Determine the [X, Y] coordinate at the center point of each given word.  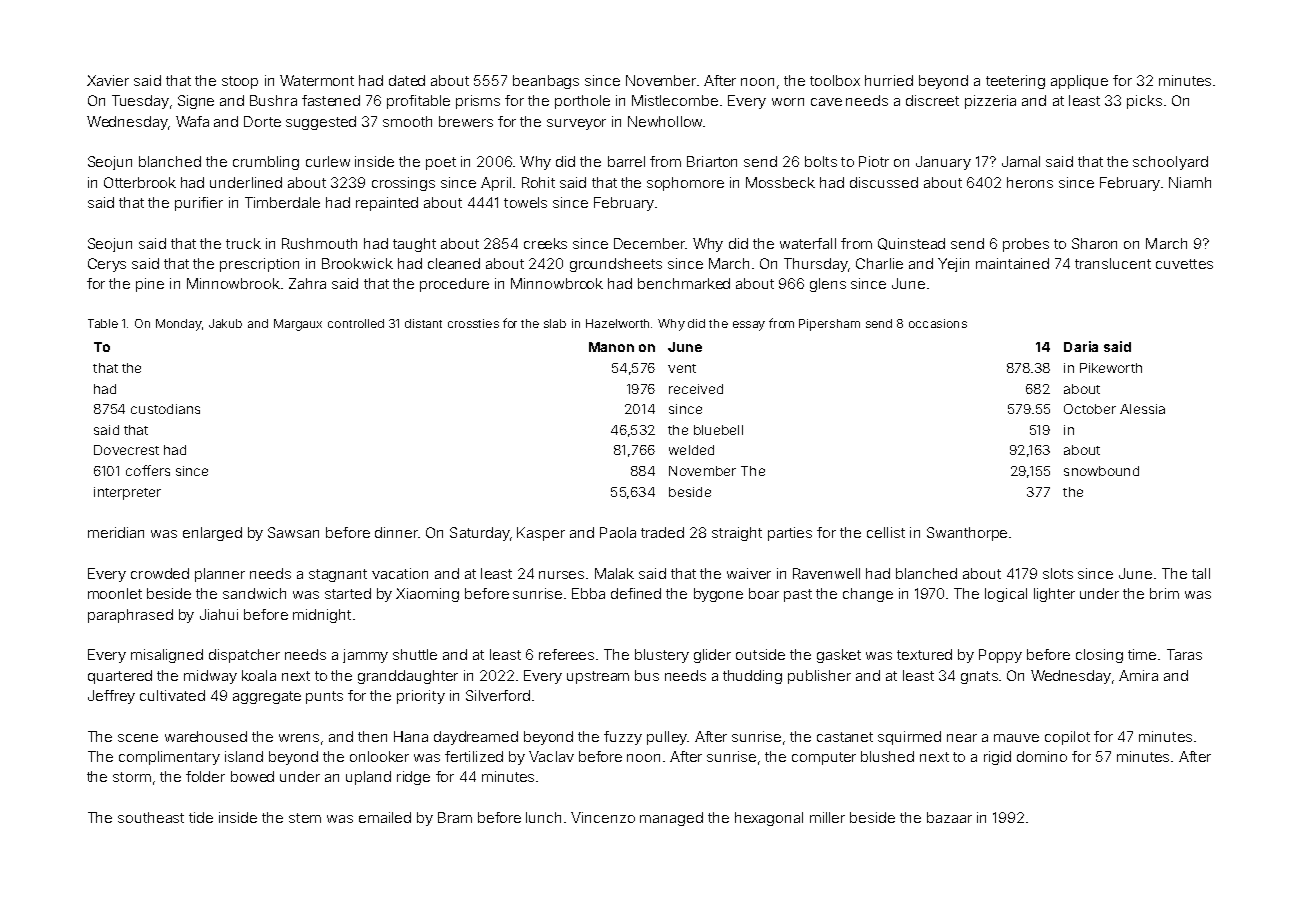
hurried [889, 80]
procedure [454, 285]
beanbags [546, 82]
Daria [1081, 346]
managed [671, 819]
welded [691, 450]
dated [407, 80]
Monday [179, 325]
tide [201, 817]
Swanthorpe [967, 534]
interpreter [127, 493]
